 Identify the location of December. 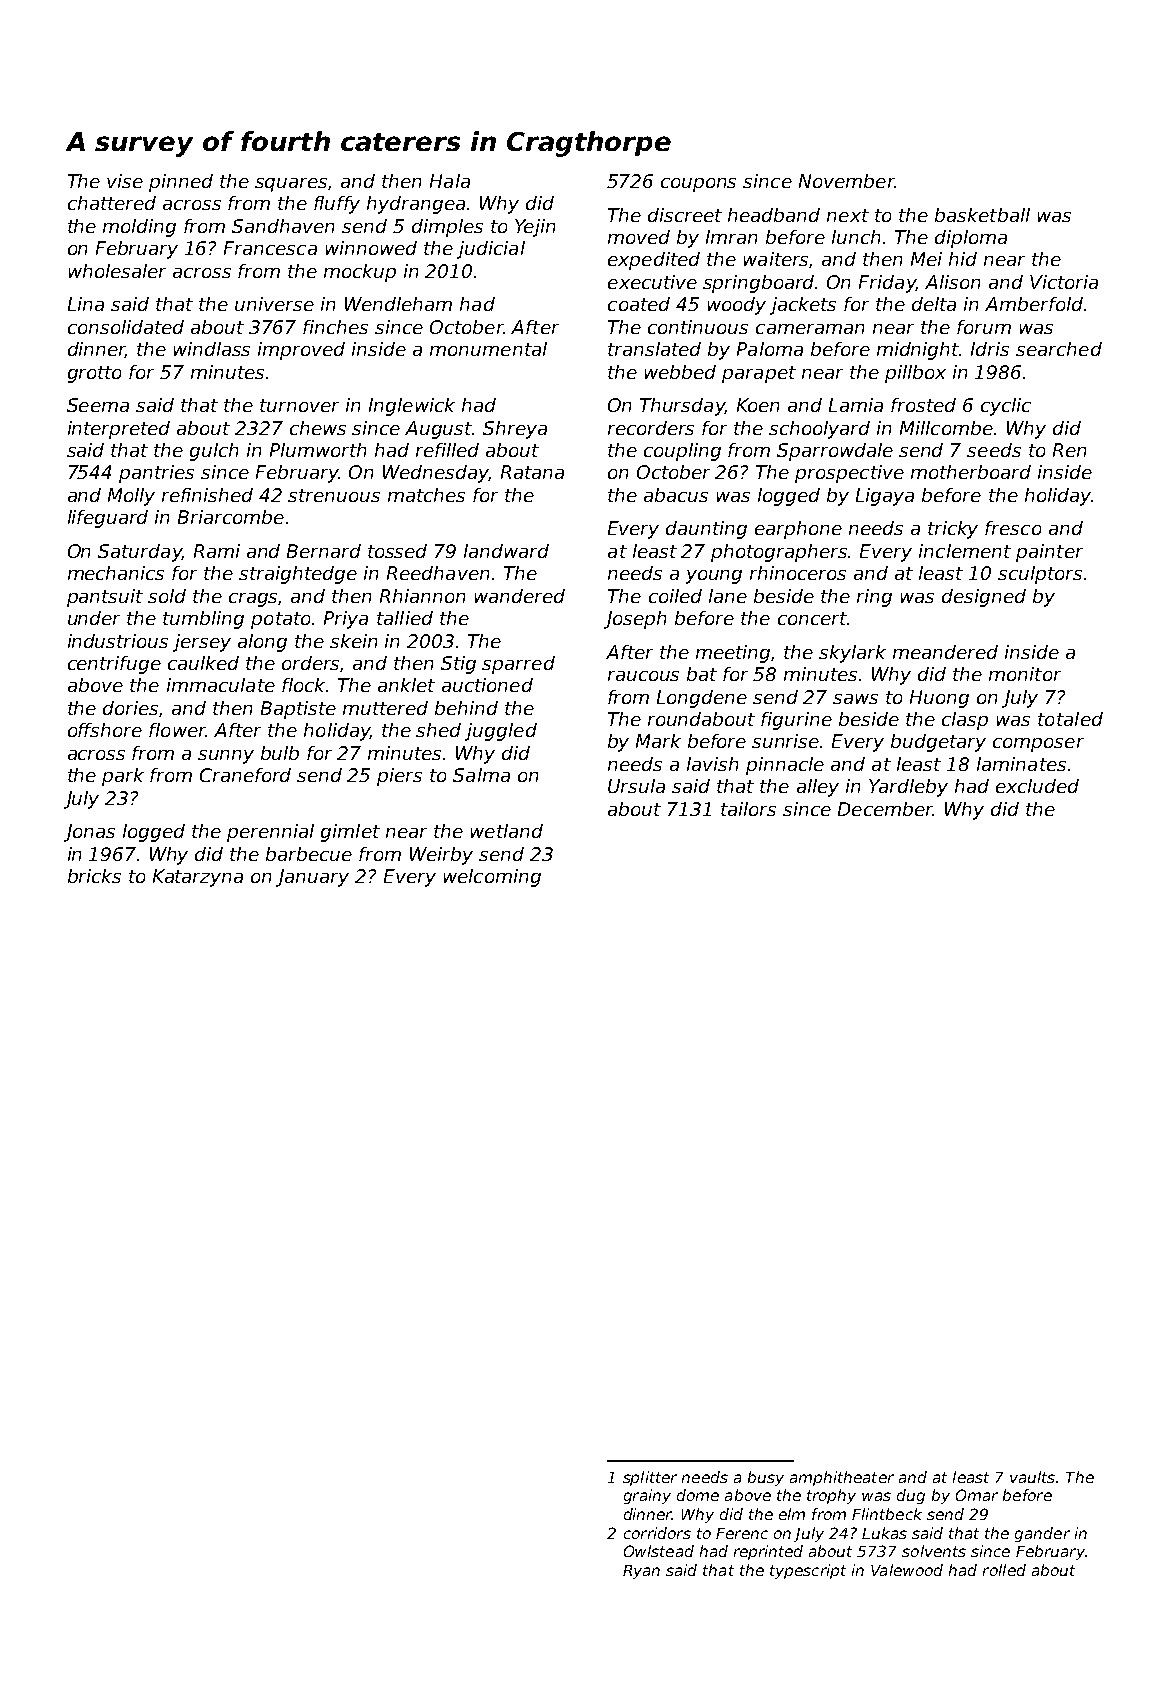
(885, 809).
